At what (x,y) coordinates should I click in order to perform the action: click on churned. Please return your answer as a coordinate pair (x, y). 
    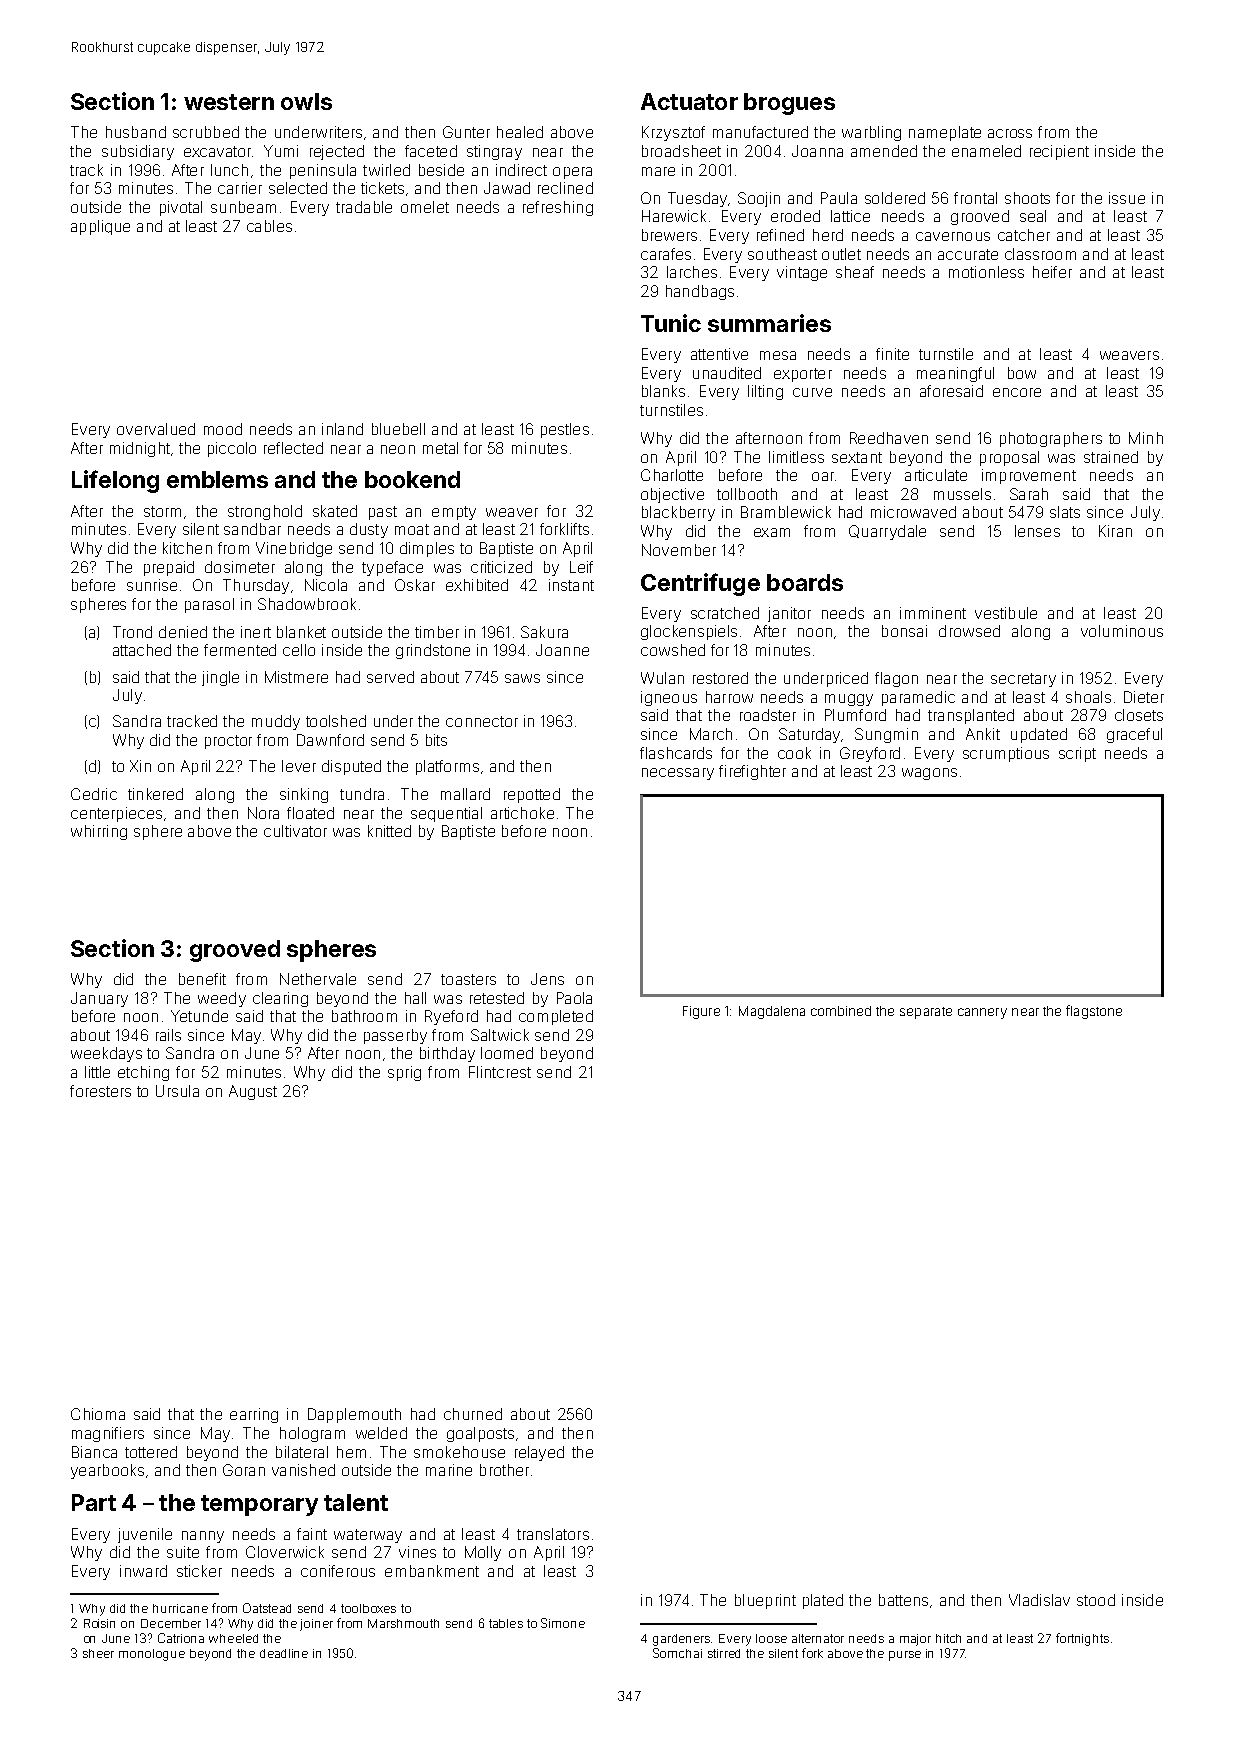
    Looking at the image, I should click on (473, 1414).
